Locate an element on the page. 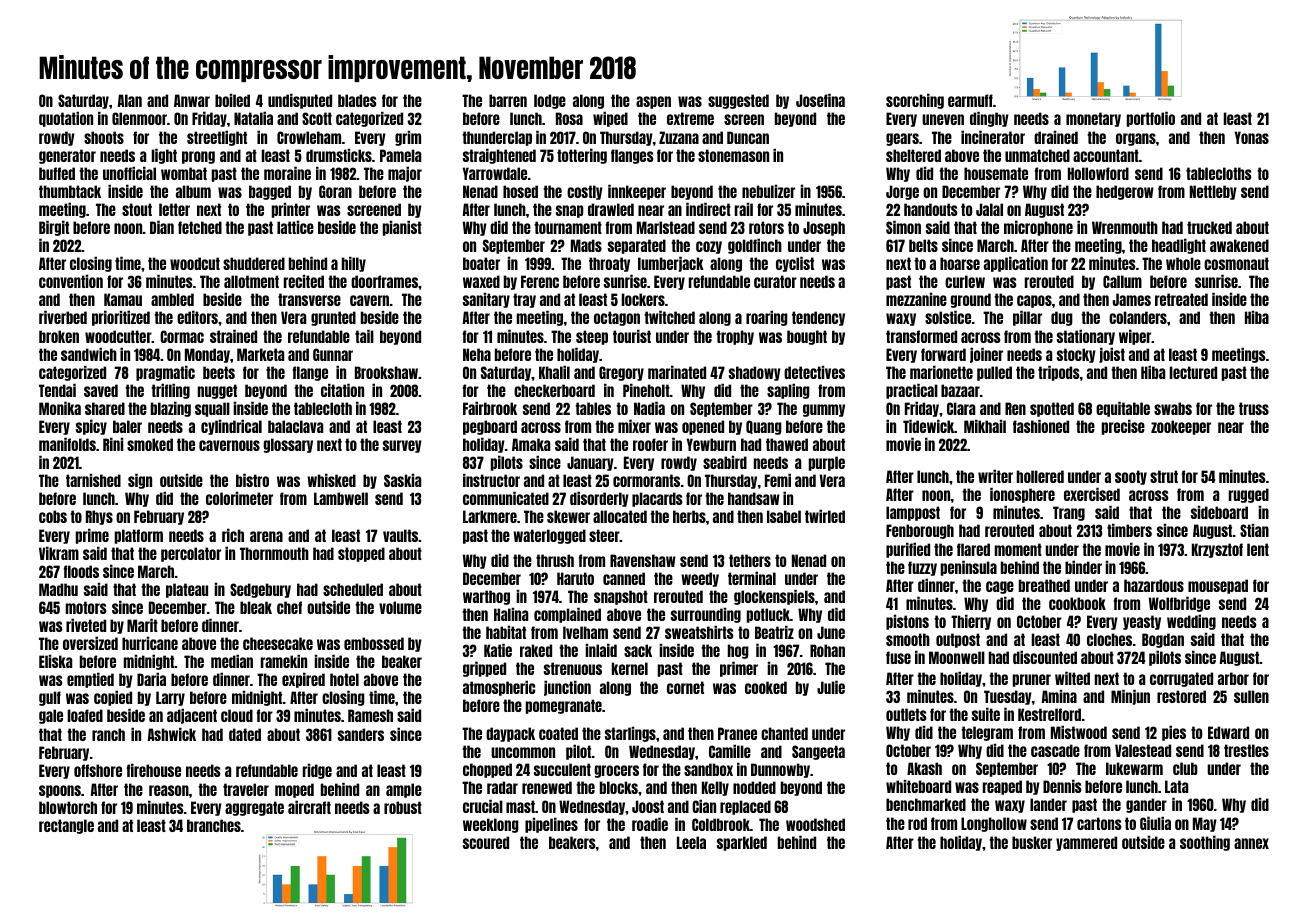  survey is located at coordinates (402, 446).
